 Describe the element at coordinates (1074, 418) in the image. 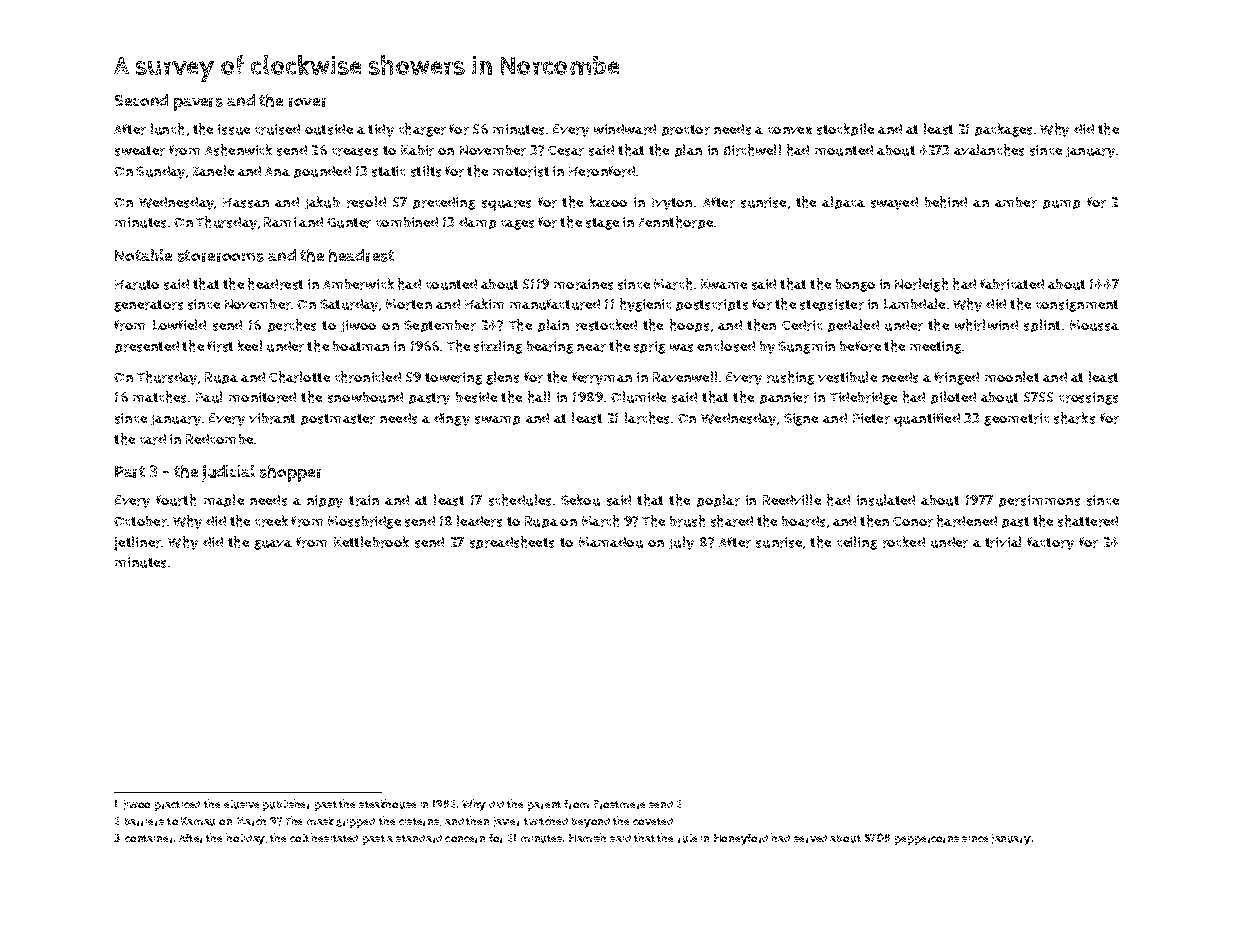

I see `sharks` at that location.
